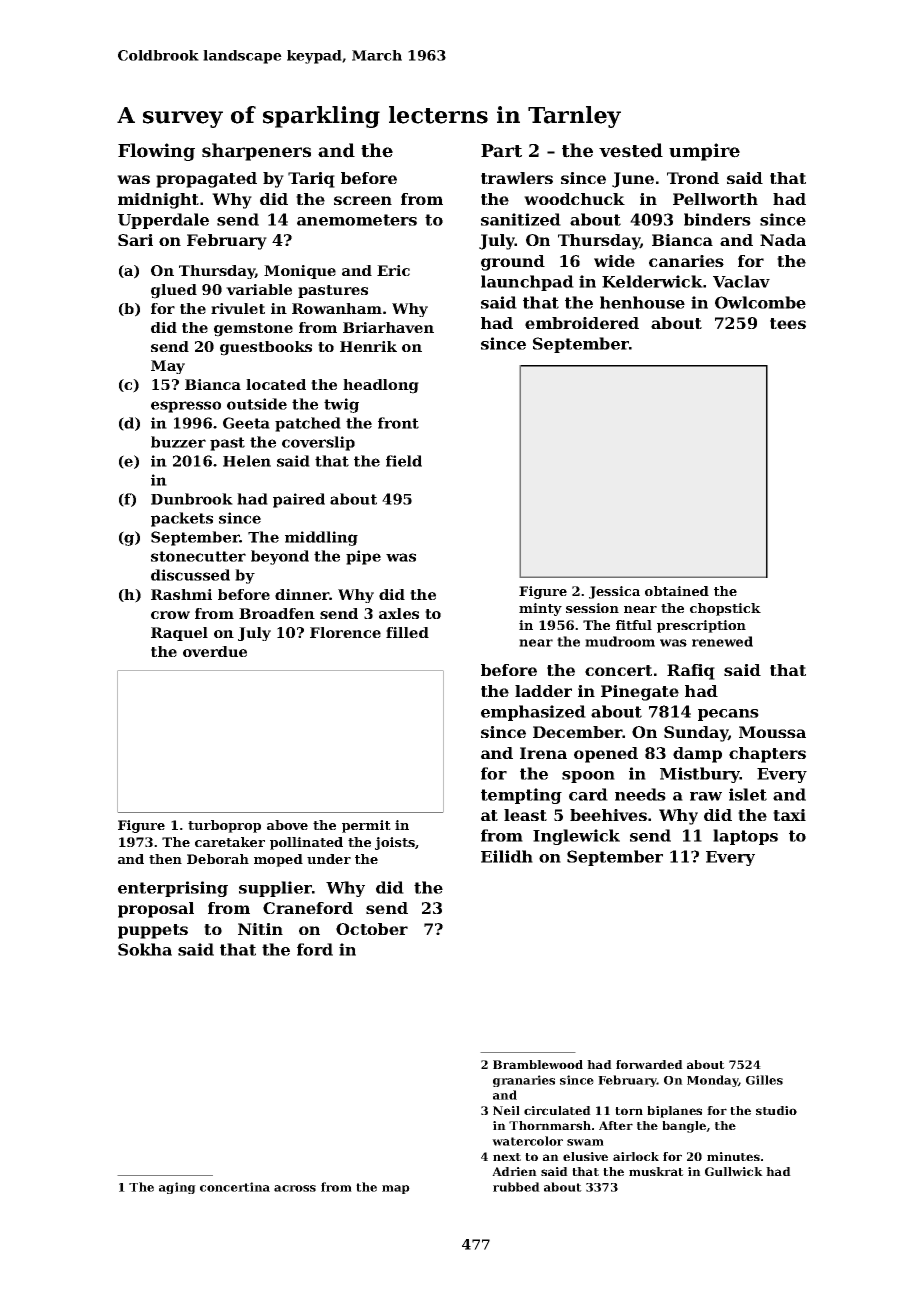  What do you see at coordinates (295, 1188) in the document?
I see `across` at bounding box center [295, 1188].
